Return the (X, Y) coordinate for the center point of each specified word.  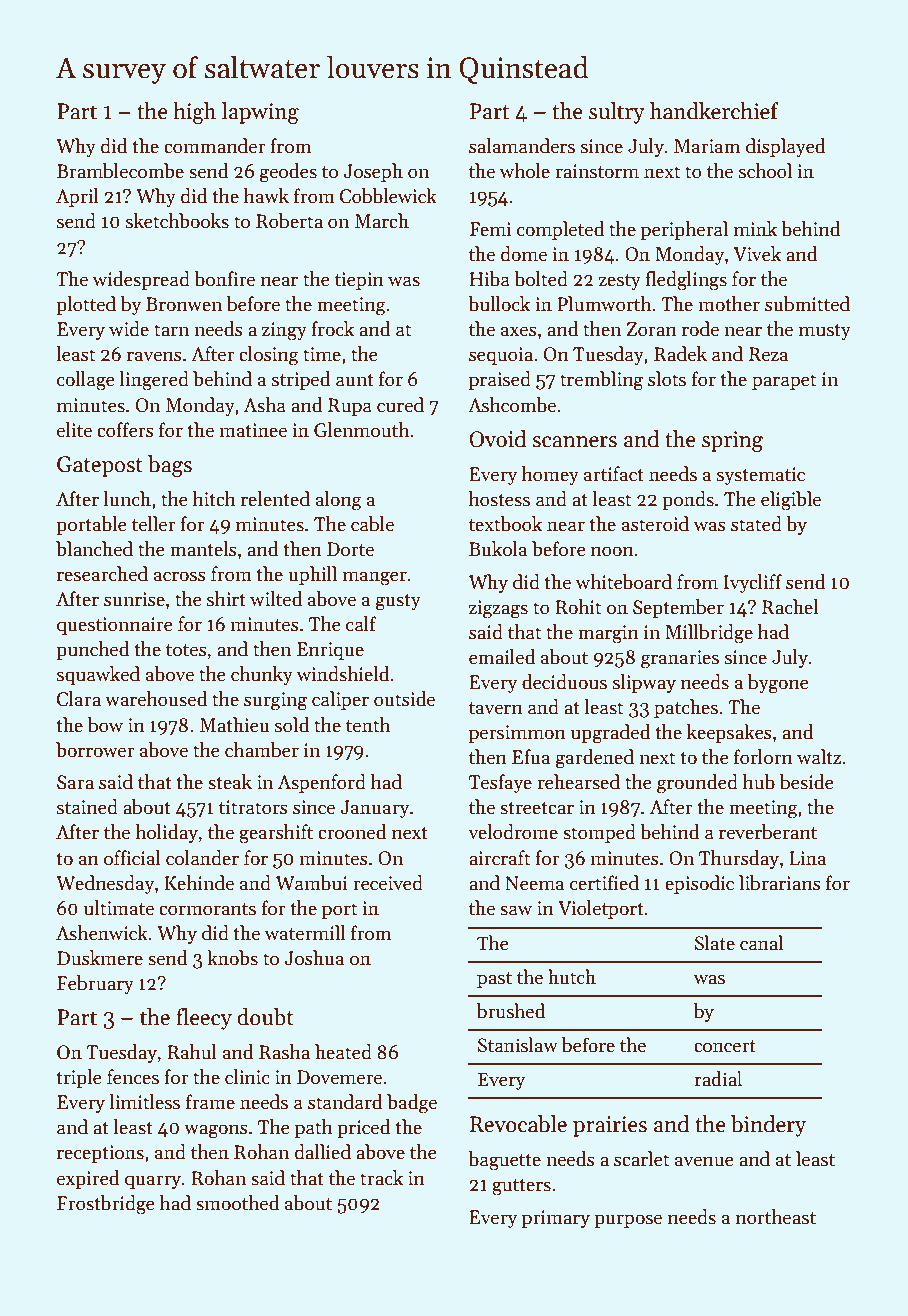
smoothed (237, 1203)
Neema (534, 883)
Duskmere (100, 958)
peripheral (684, 230)
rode (700, 329)
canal (761, 943)
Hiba (489, 279)
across (180, 576)
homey (550, 475)
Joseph (373, 172)
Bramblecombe (120, 171)
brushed (511, 1011)
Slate (715, 943)
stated (756, 524)
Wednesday (105, 884)
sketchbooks (177, 221)
